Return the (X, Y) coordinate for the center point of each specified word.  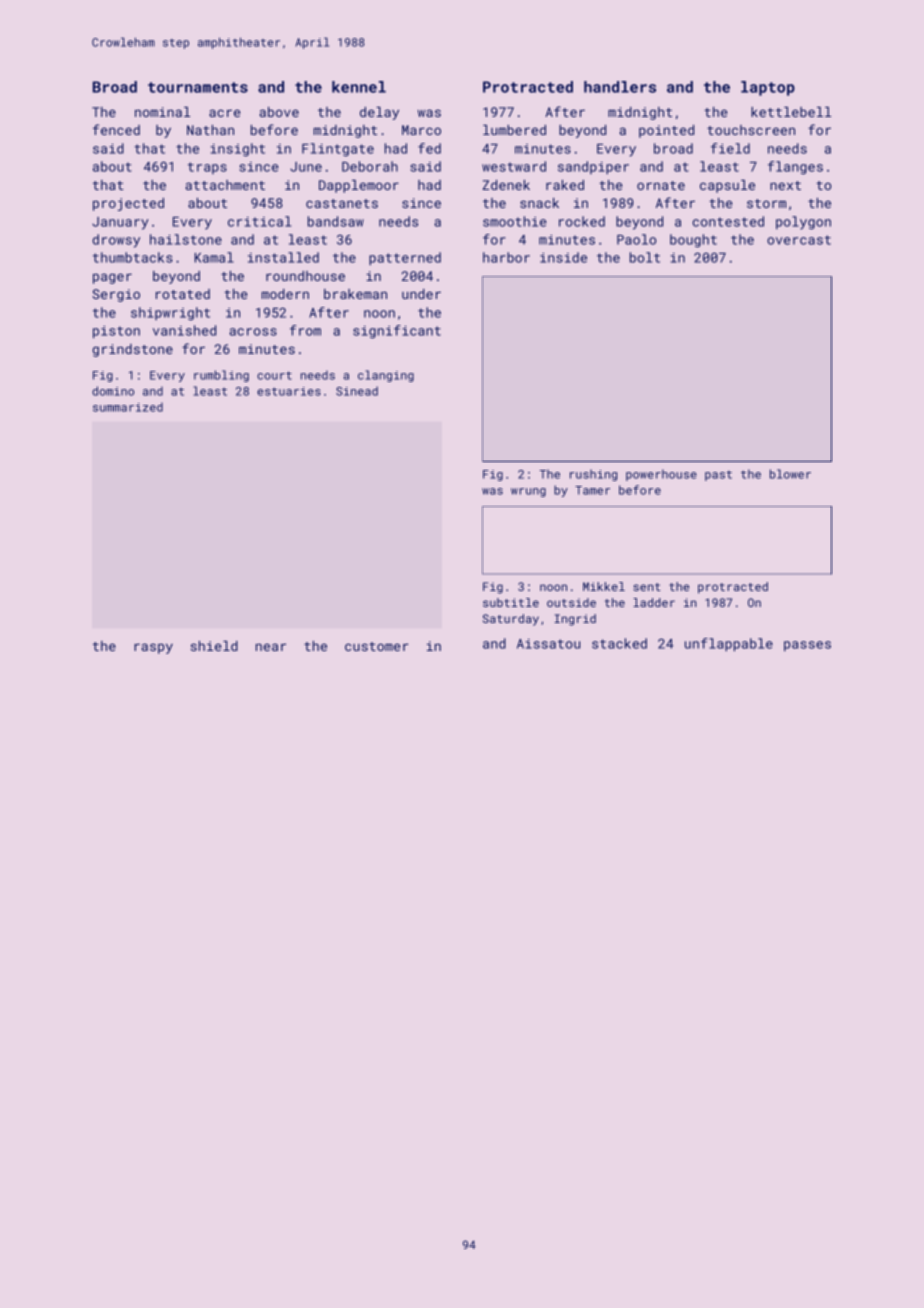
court (274, 375)
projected (128, 204)
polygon (803, 223)
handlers (620, 87)
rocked (582, 221)
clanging (386, 376)
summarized (128, 407)
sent (647, 587)
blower (790, 474)
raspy (153, 648)
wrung (528, 492)
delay (379, 113)
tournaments (198, 87)
